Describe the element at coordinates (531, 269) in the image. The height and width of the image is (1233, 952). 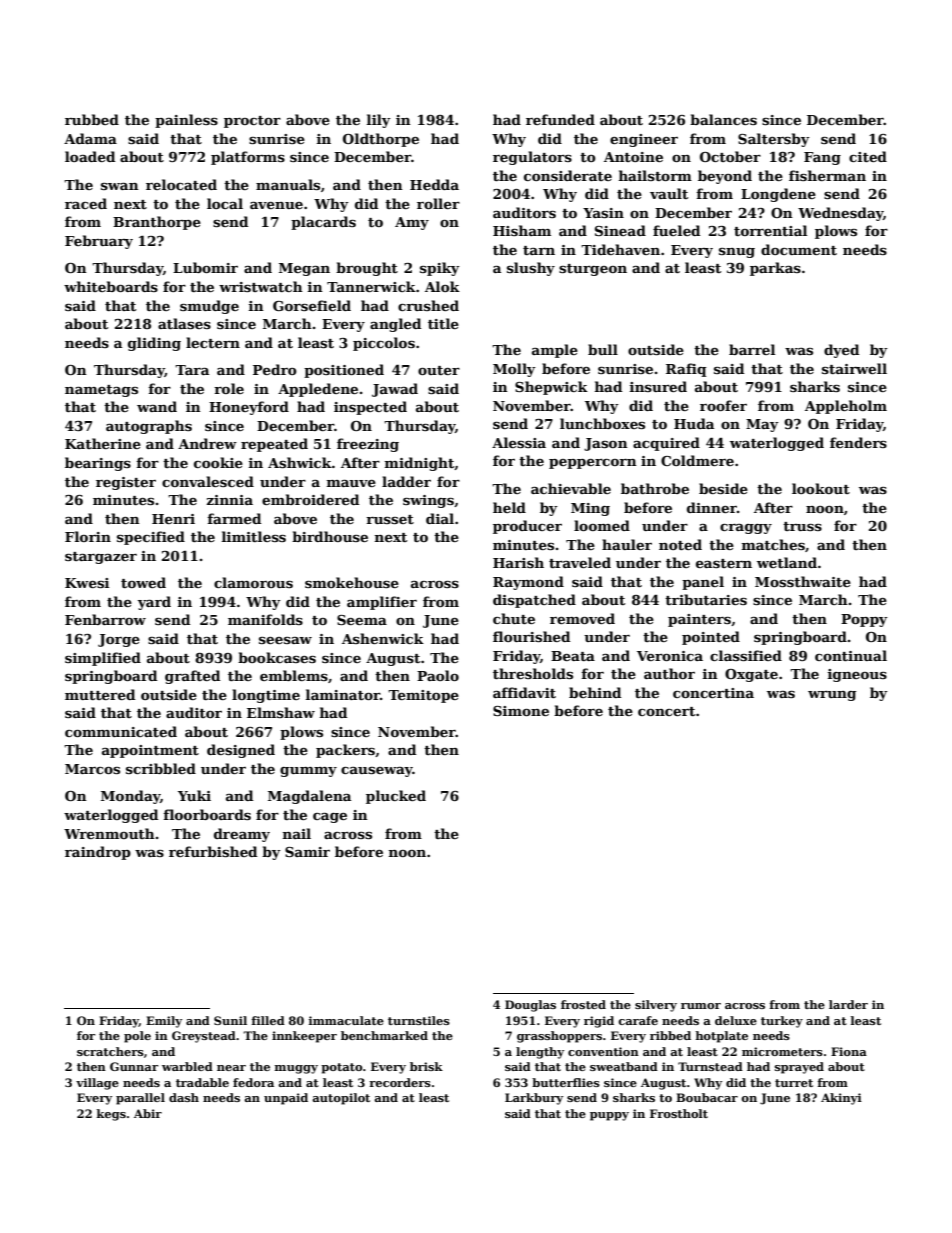
I see `slushy` at that location.
